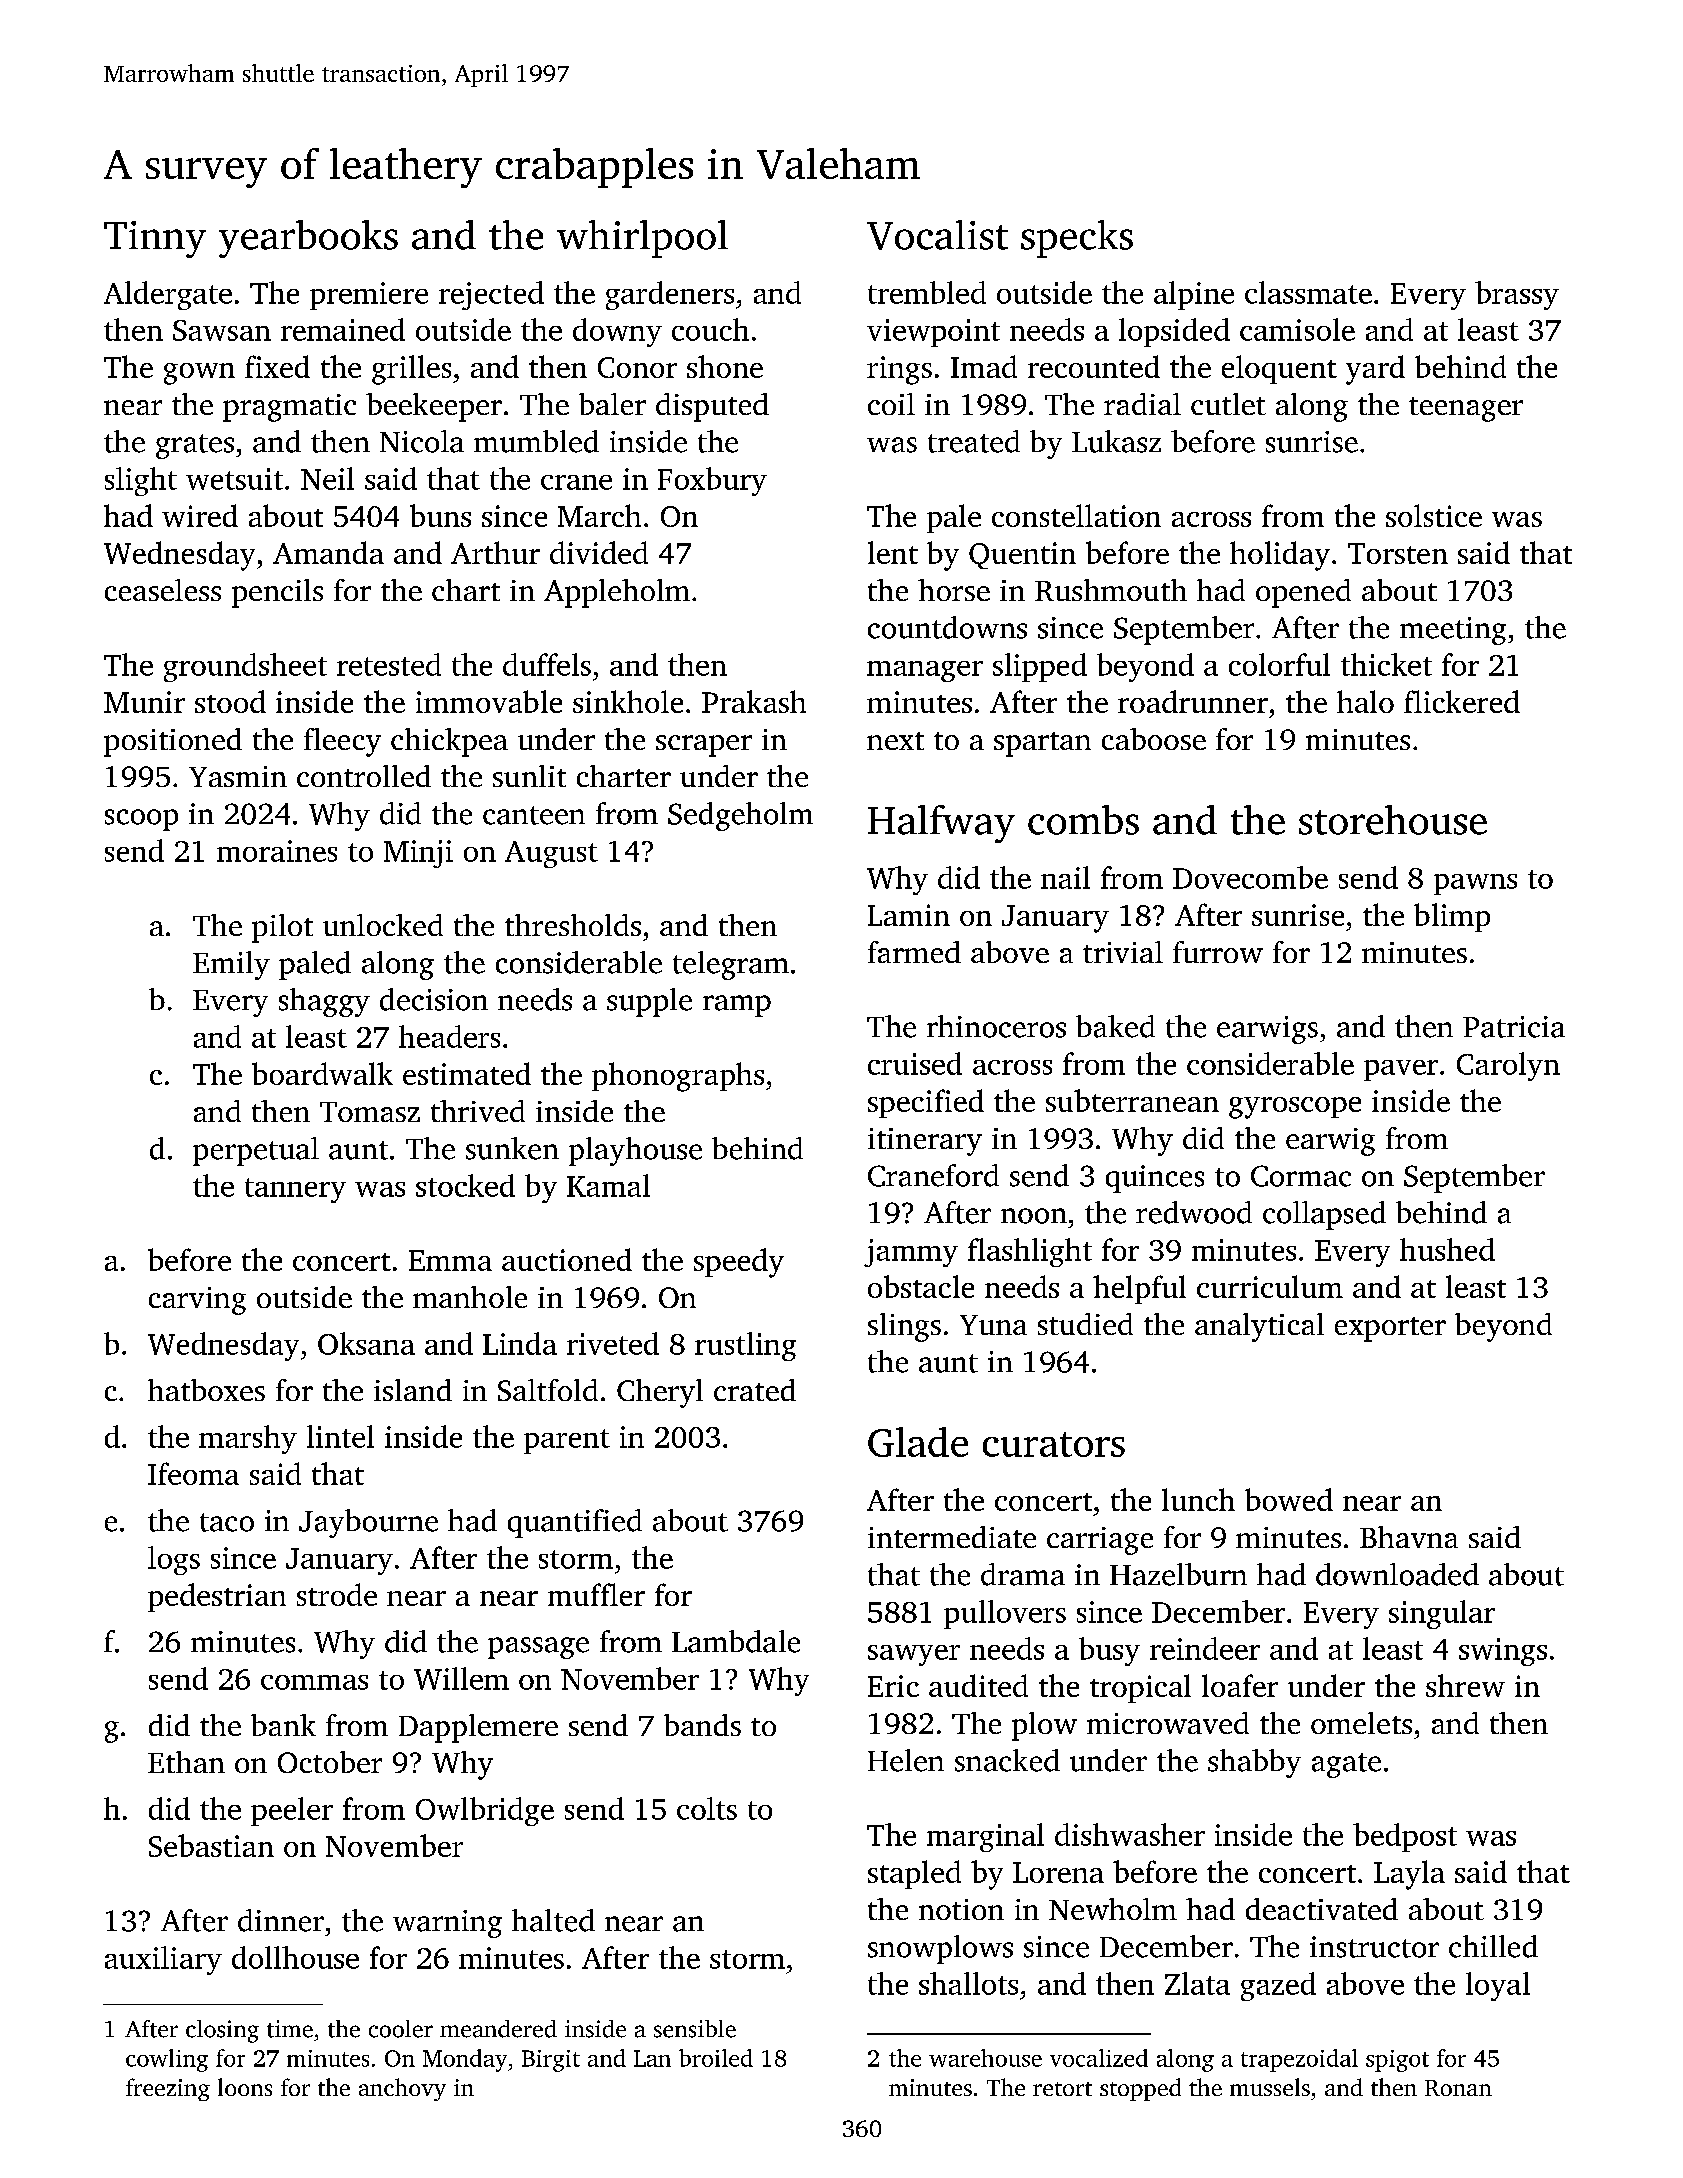  I want to click on Prakash, so click(754, 701).
